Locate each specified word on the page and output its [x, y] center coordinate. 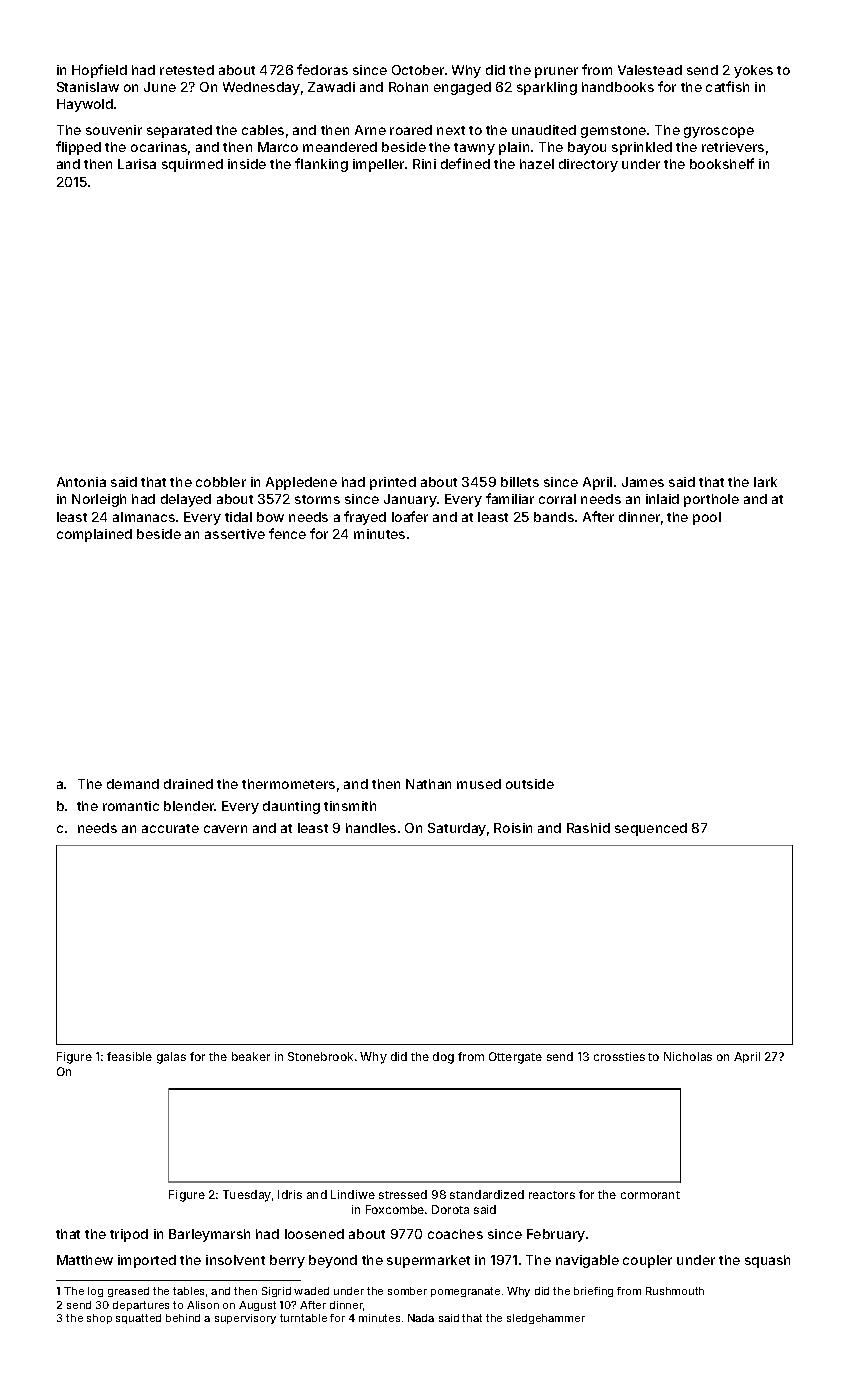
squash [767, 1261]
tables [188, 1291]
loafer [410, 516]
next [451, 130]
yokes [753, 71]
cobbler [221, 482]
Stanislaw [88, 87]
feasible [129, 1056]
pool [707, 518]
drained [188, 784]
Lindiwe [353, 1194]
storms [317, 499]
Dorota [450, 1209]
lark [765, 482]
